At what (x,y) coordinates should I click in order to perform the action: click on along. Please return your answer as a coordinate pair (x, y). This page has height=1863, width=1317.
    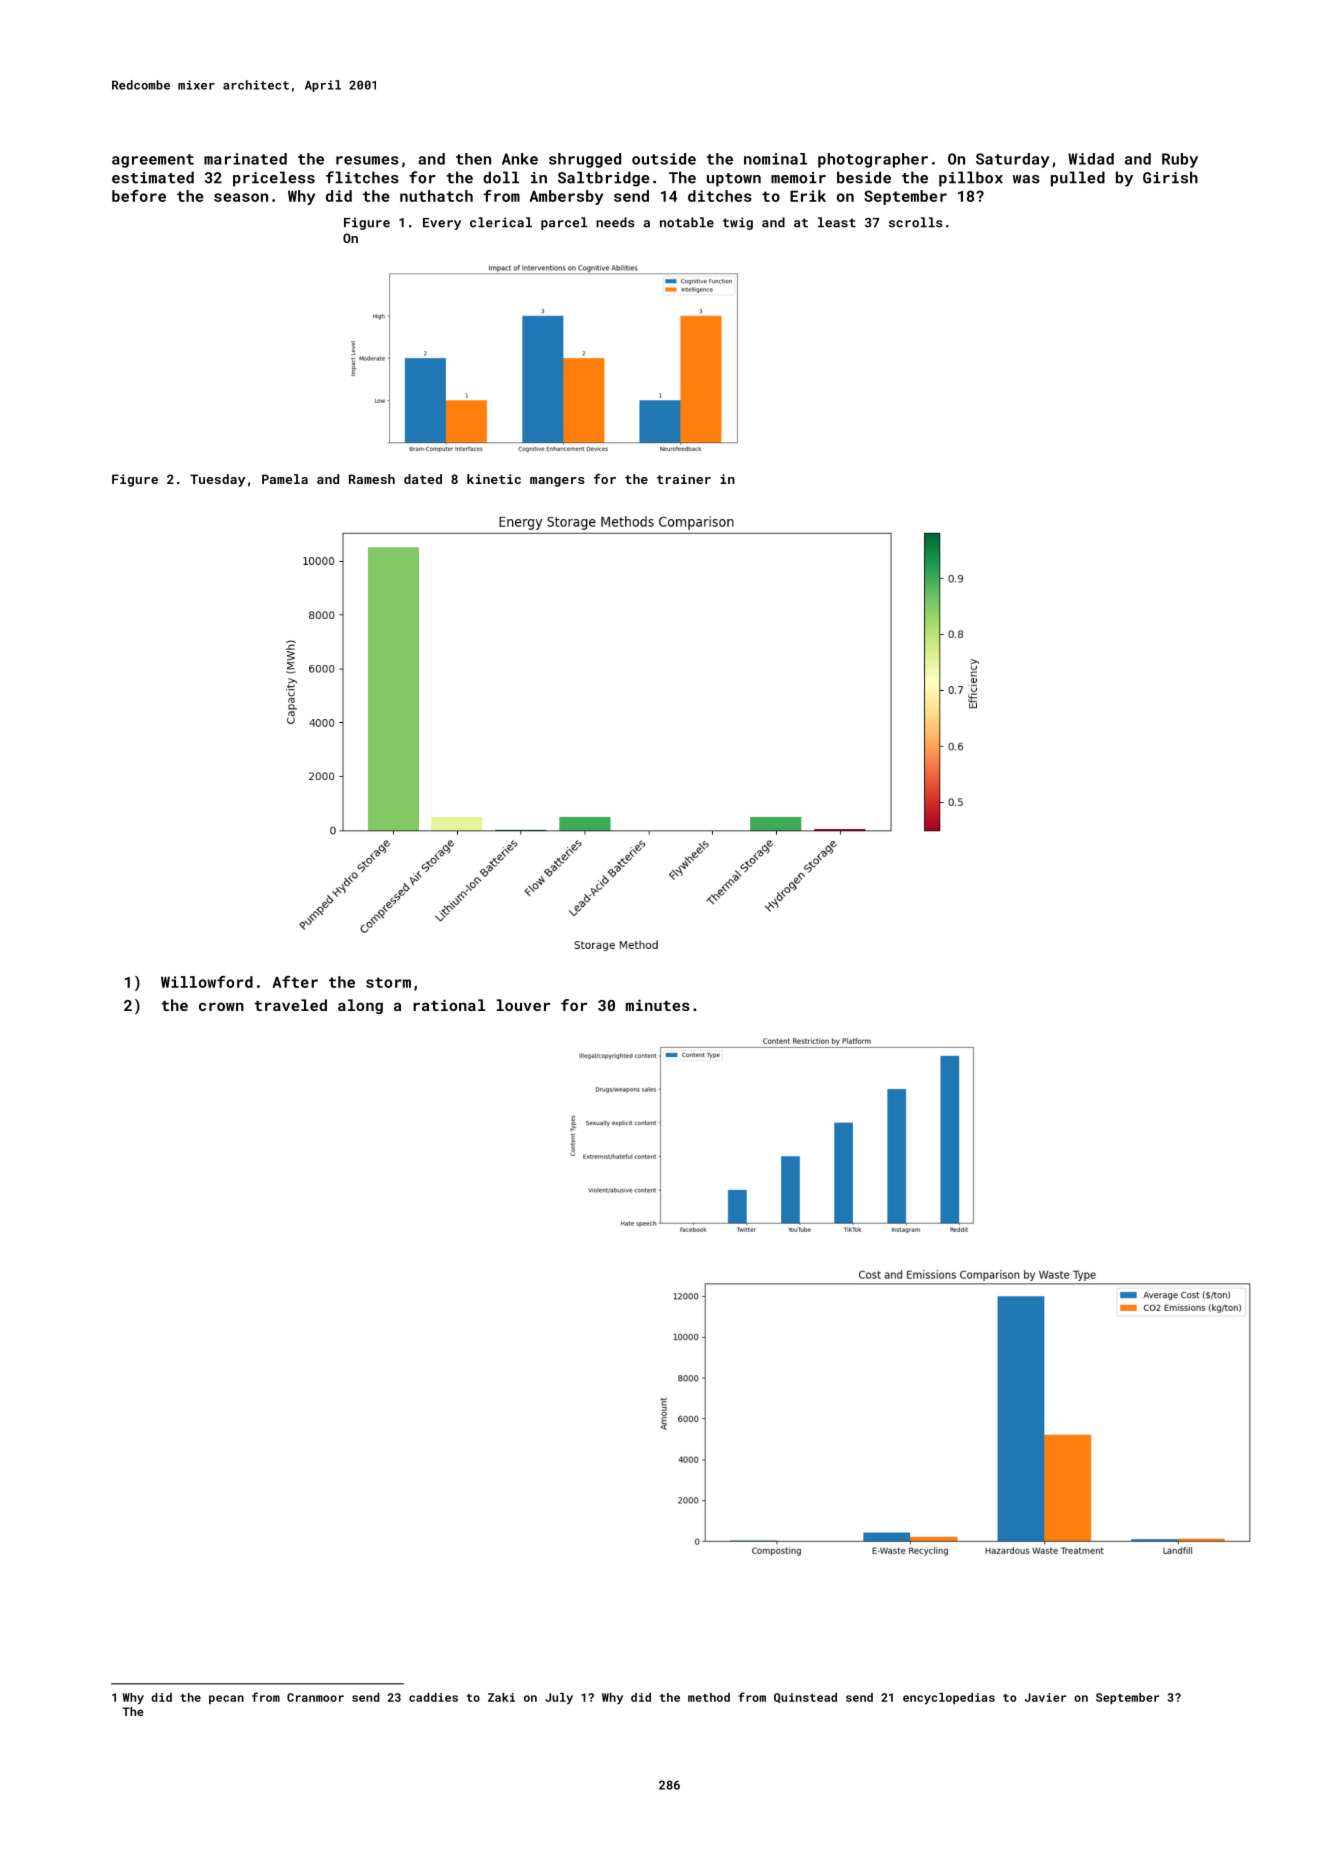
    Looking at the image, I should click on (360, 1006).
